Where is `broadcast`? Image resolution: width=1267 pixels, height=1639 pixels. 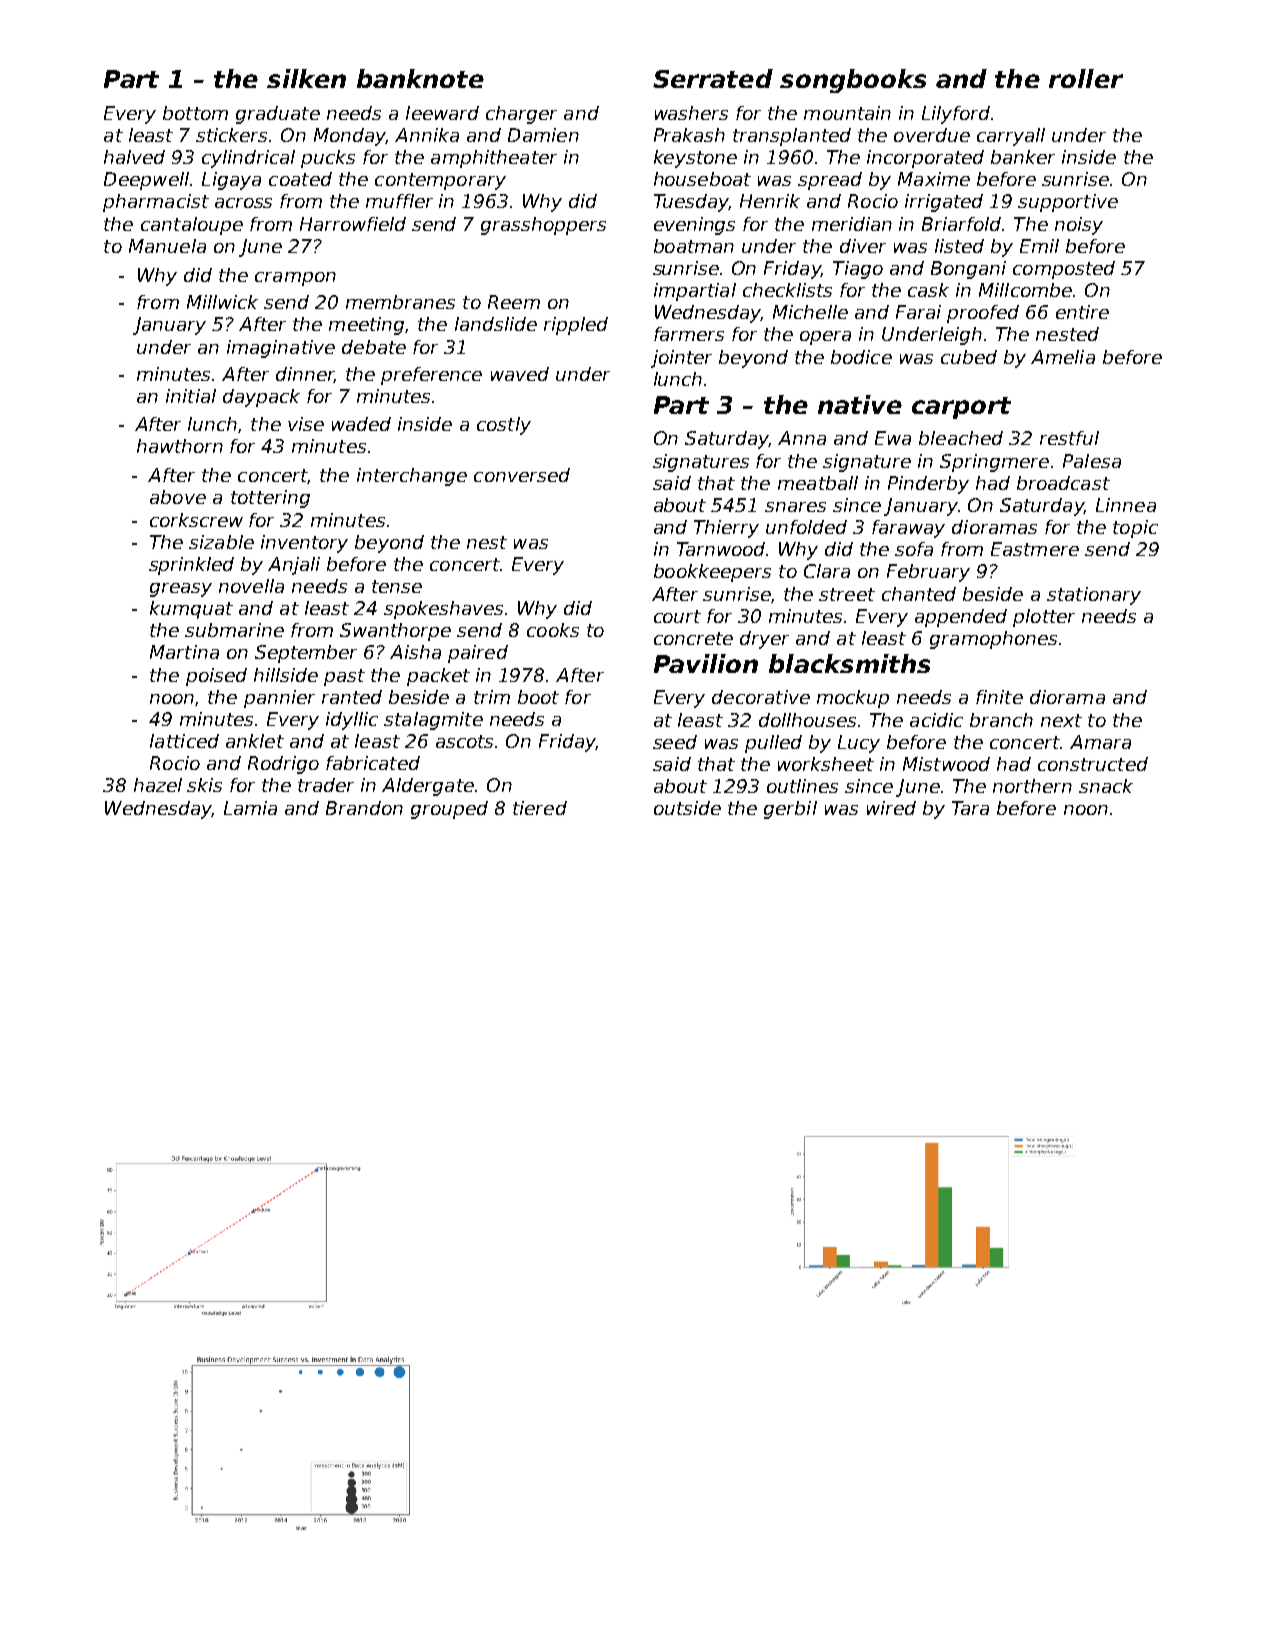
broadcast is located at coordinates (1063, 483).
